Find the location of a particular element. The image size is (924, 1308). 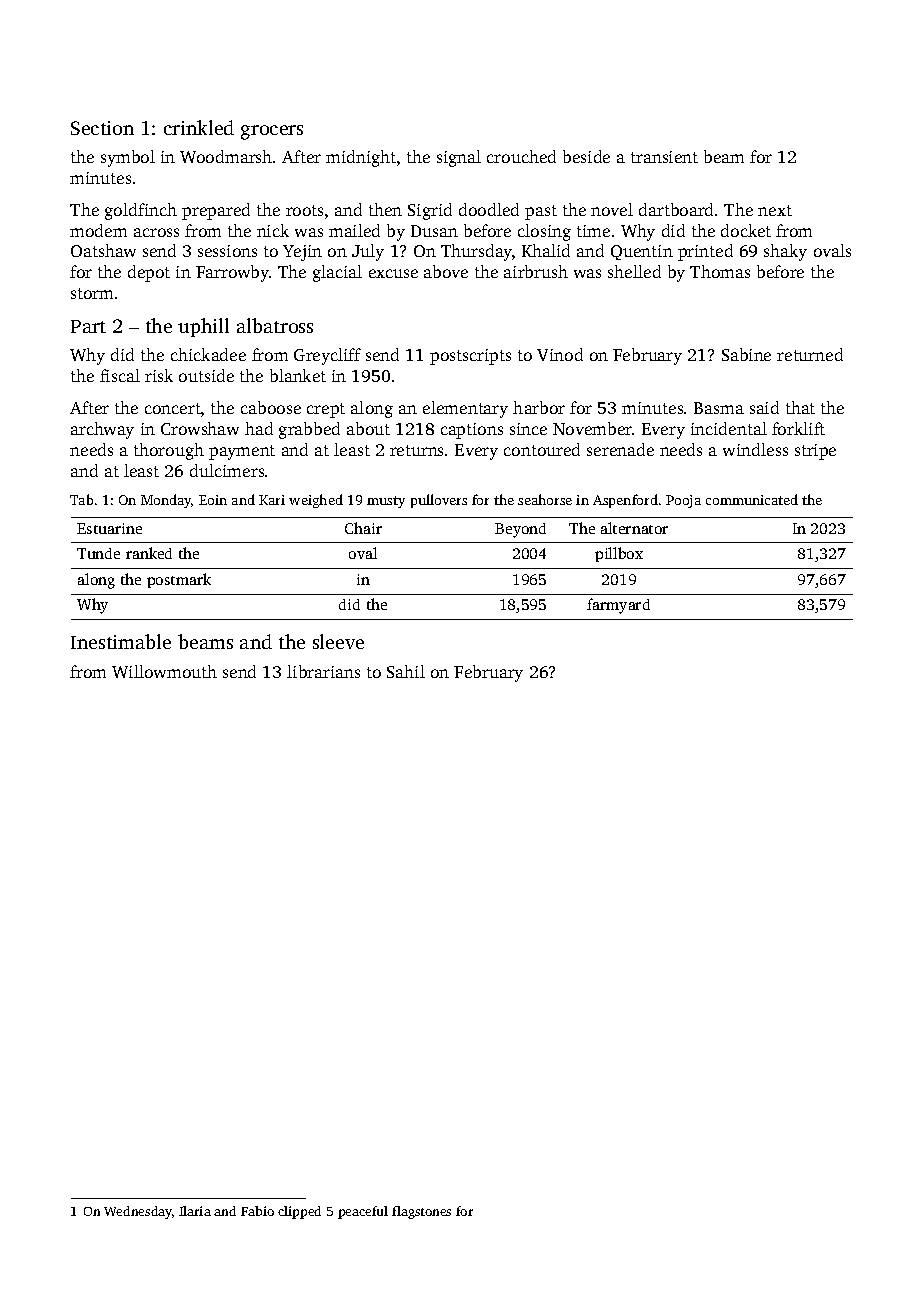

about is located at coordinates (368, 428).
